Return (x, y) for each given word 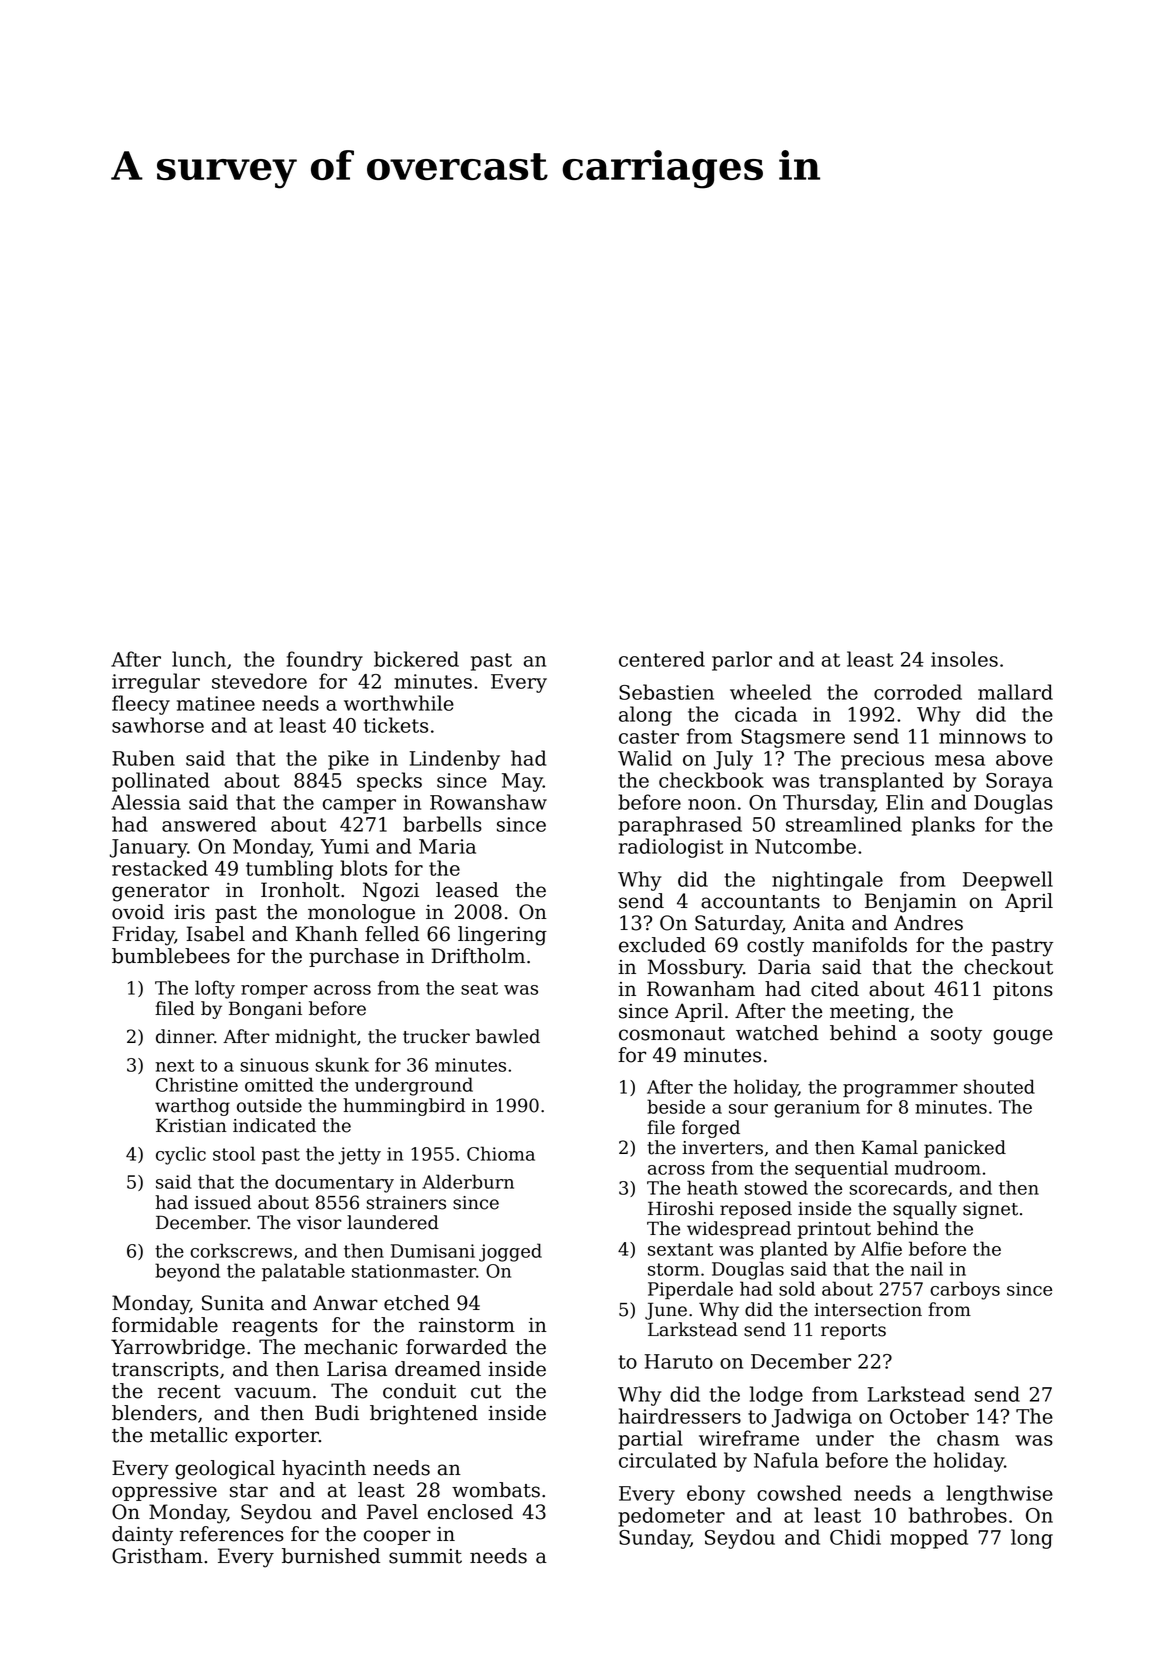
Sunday (654, 1539)
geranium (817, 1109)
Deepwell (1008, 881)
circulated (668, 1460)
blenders (154, 1413)
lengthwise (999, 1495)
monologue (361, 914)
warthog (192, 1107)
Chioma (501, 1153)
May (522, 782)
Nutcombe (805, 846)
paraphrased (680, 826)
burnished (331, 1556)
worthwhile (399, 703)
